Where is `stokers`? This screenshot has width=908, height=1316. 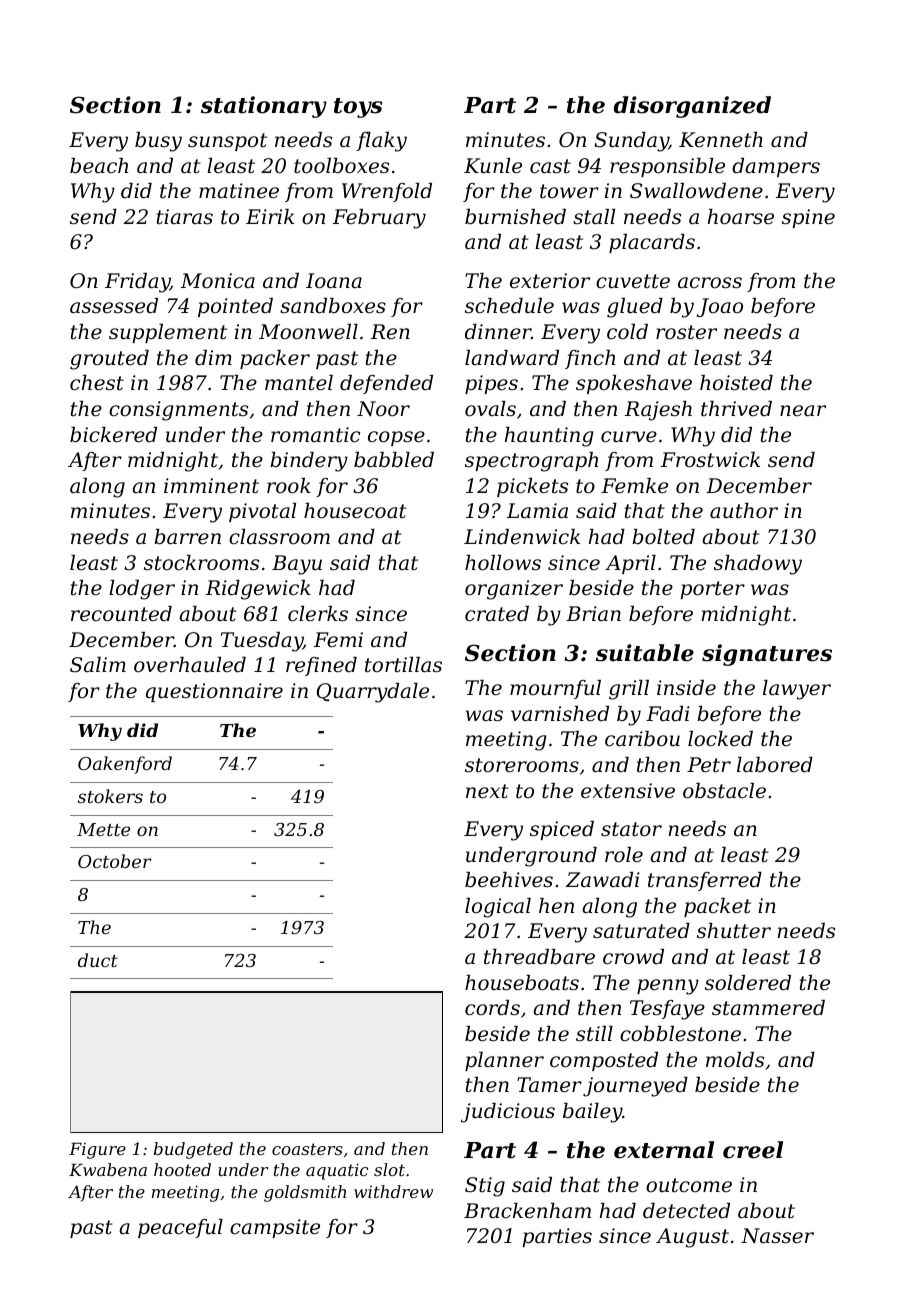 stokers is located at coordinates (110, 796).
